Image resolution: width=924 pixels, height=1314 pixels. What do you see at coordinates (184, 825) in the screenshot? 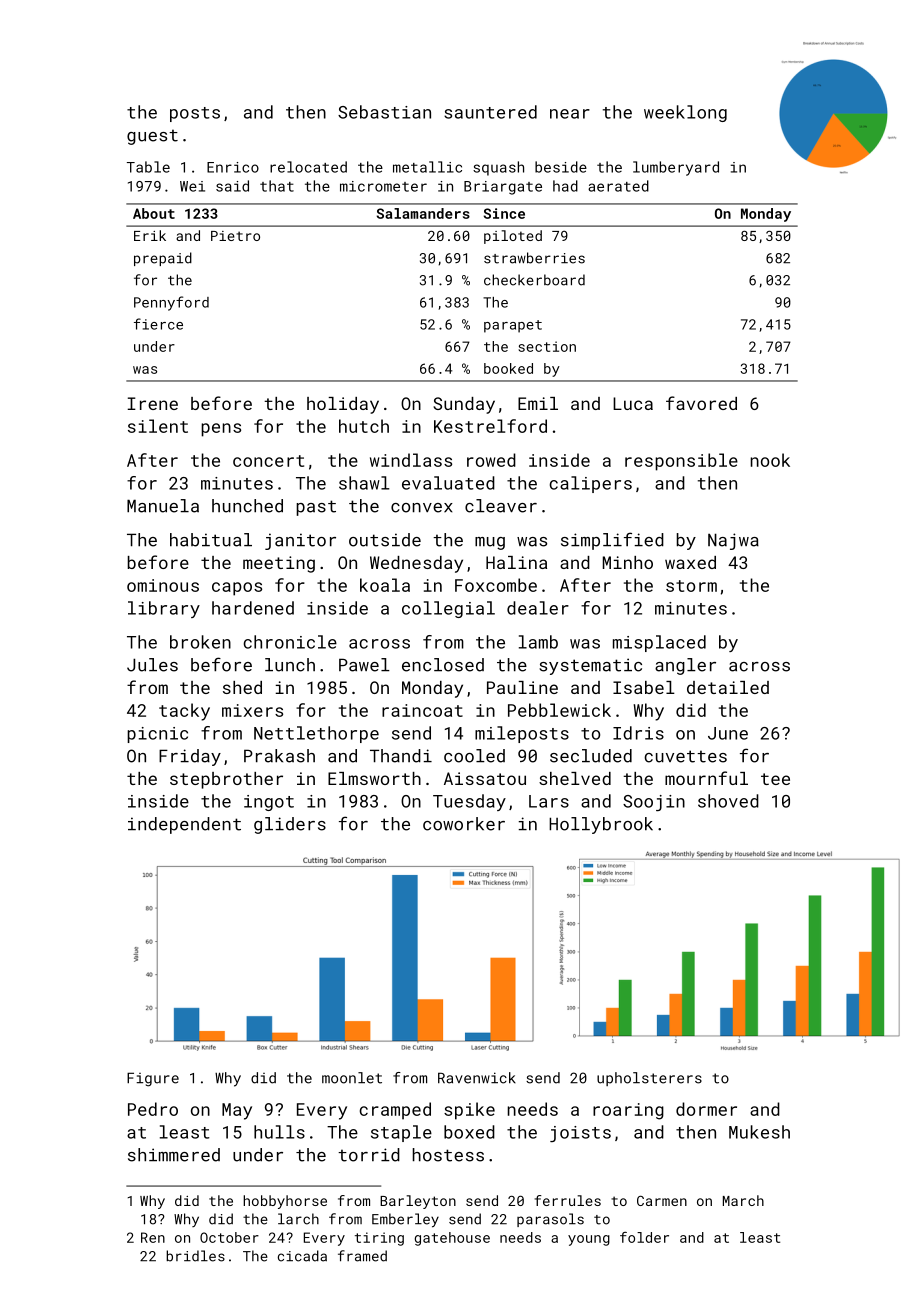
I see `independent` at bounding box center [184, 825].
